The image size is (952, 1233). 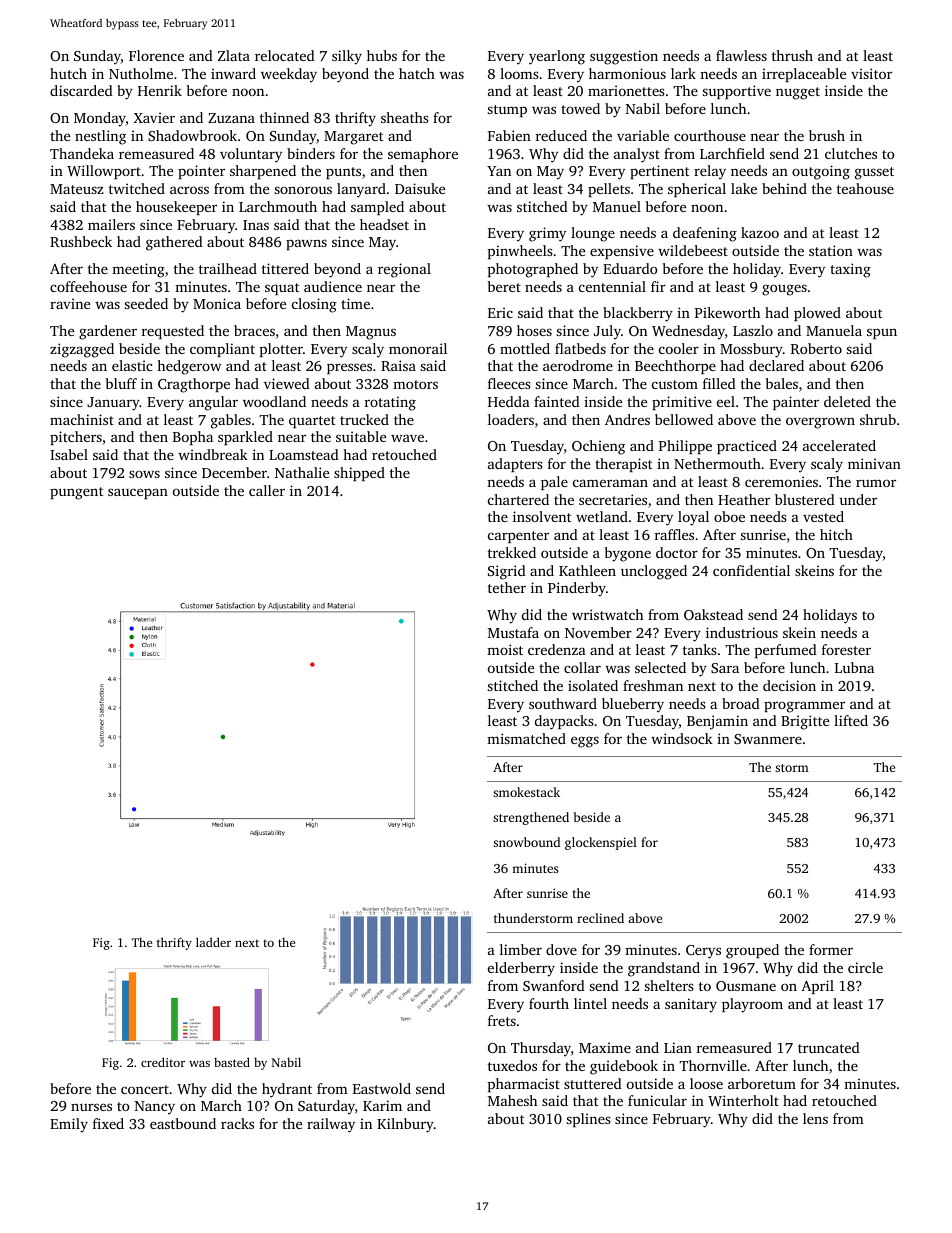 I want to click on towed, so click(x=580, y=108).
